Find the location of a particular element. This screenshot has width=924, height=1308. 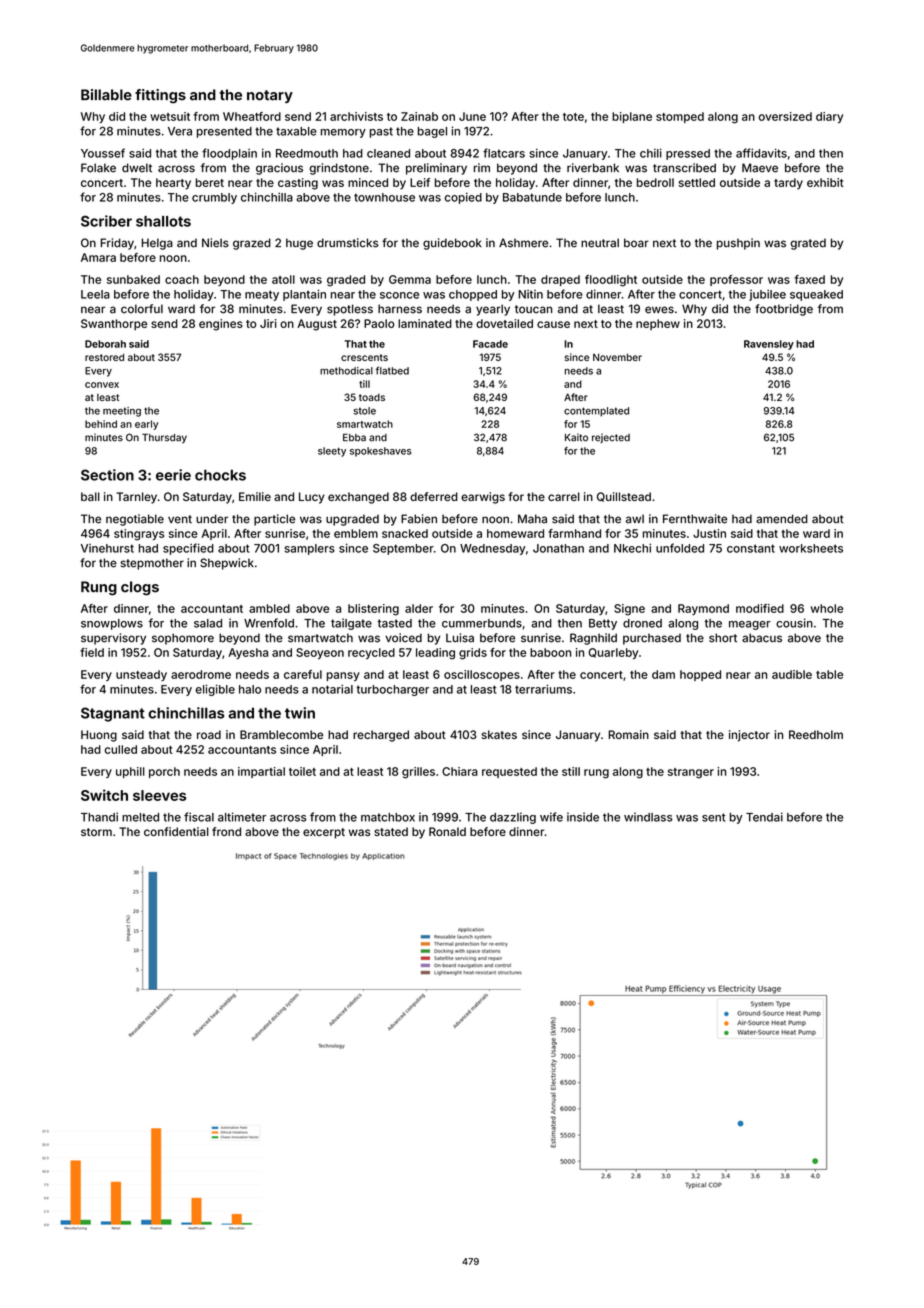

Stagnant is located at coordinates (113, 714).
